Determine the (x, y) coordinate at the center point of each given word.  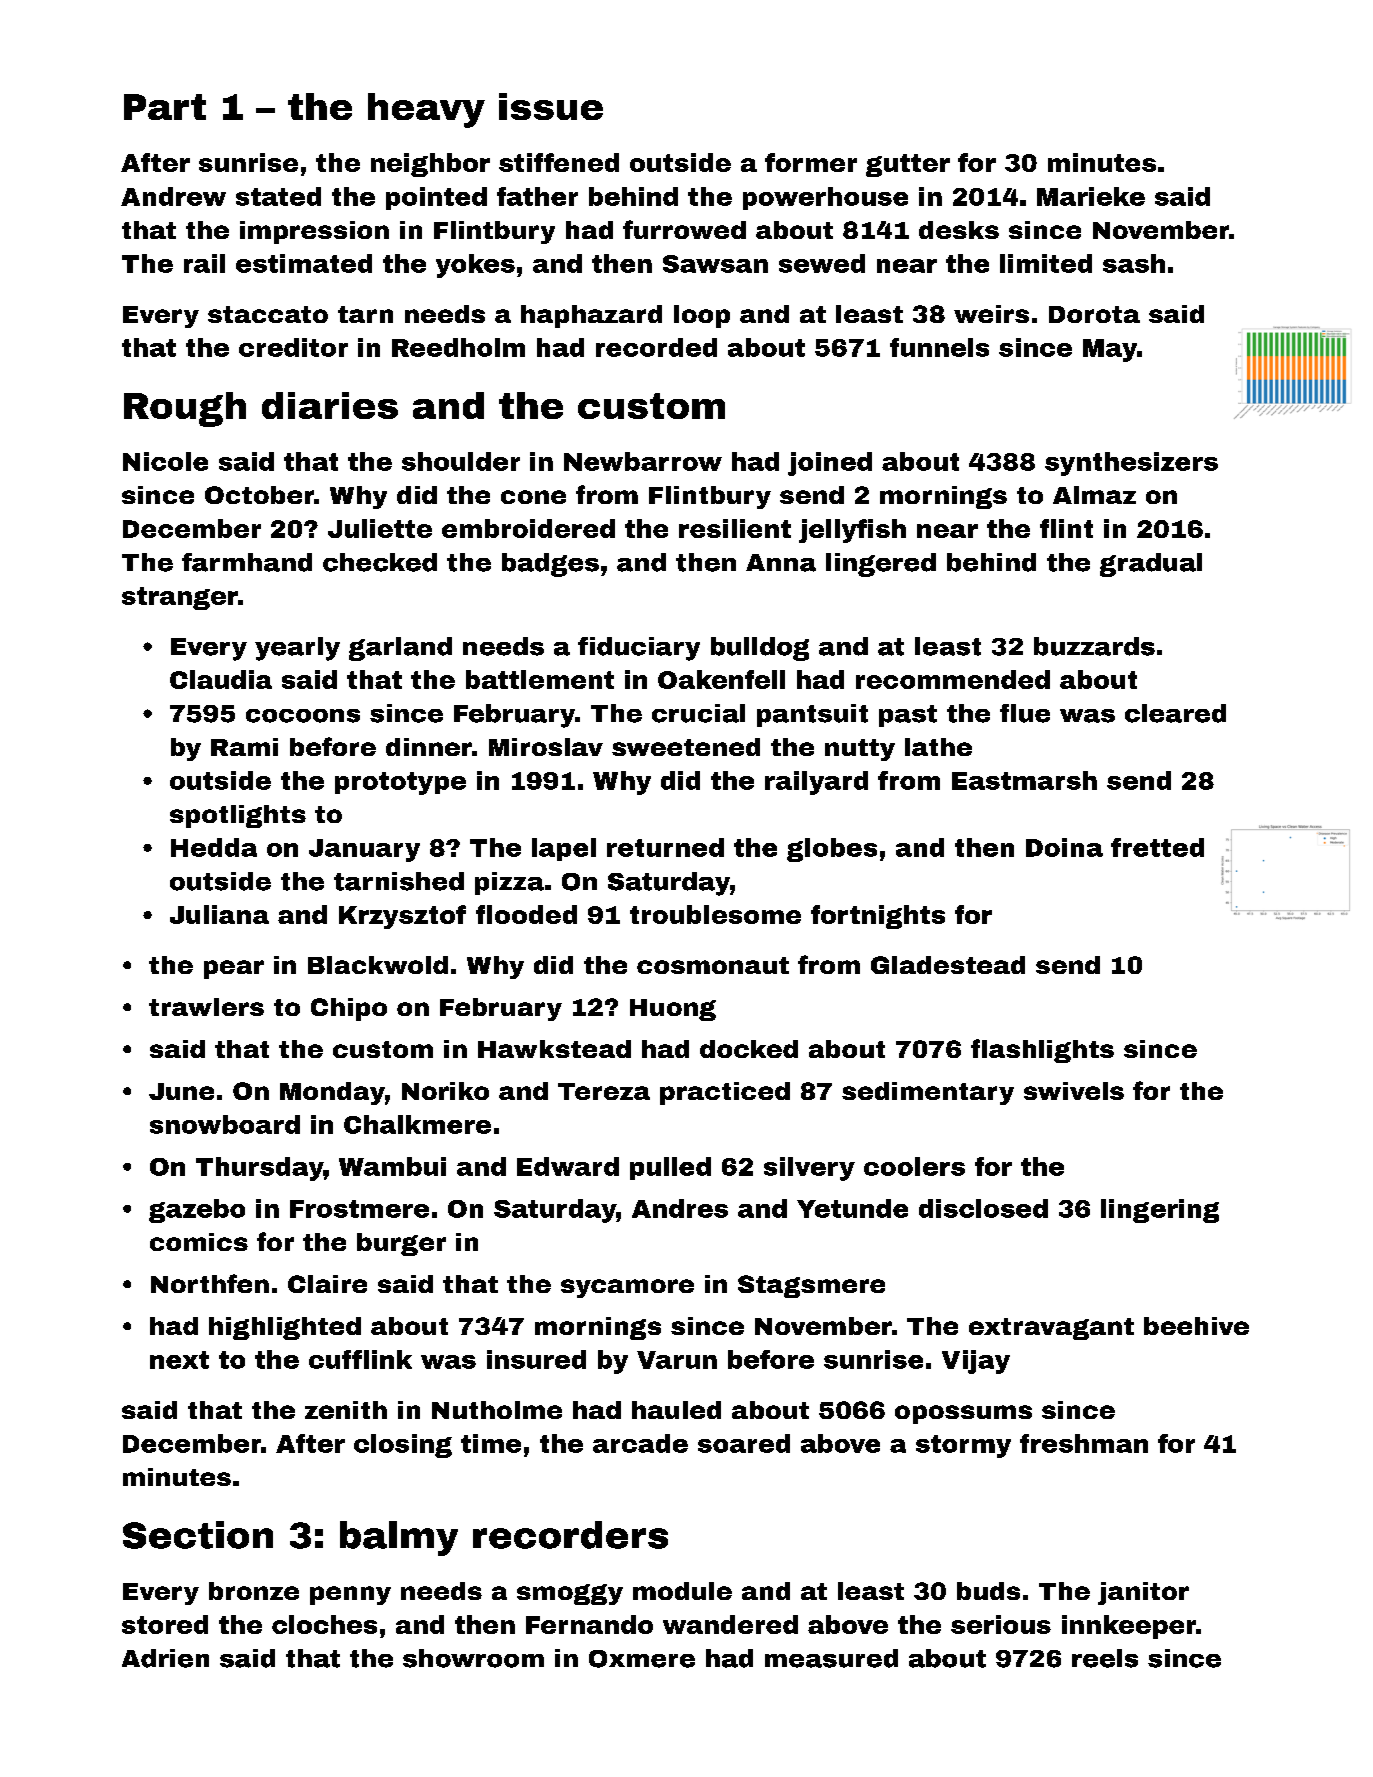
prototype (400, 783)
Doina (1064, 847)
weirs (991, 314)
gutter (908, 165)
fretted (1157, 847)
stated (278, 196)
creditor (293, 347)
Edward (568, 1166)
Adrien (165, 1658)
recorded (656, 347)
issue (551, 106)
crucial (698, 713)
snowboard (225, 1124)
